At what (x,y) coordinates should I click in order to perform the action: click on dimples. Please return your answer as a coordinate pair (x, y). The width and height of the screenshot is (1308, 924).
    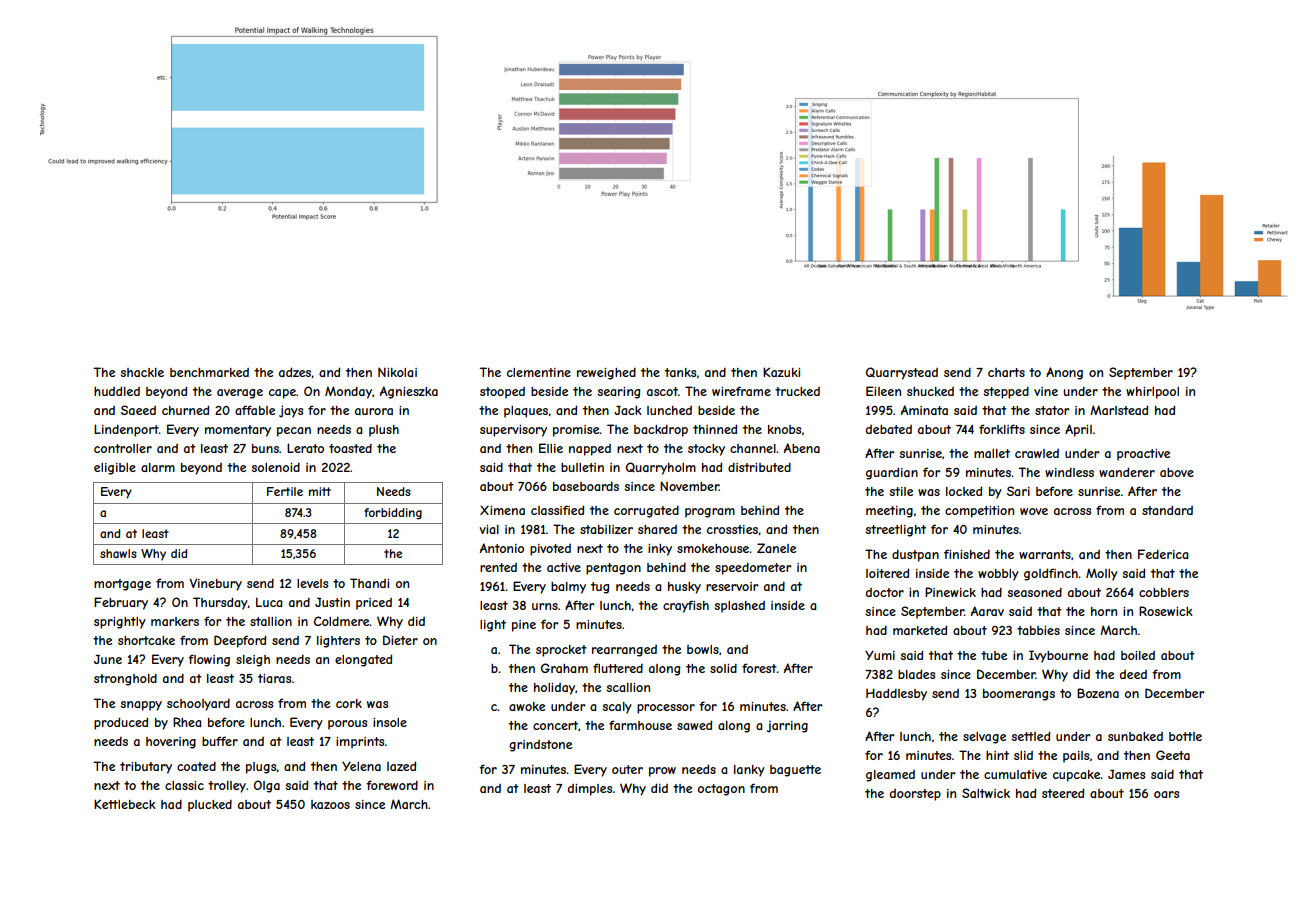
    Looking at the image, I should click on (590, 790).
